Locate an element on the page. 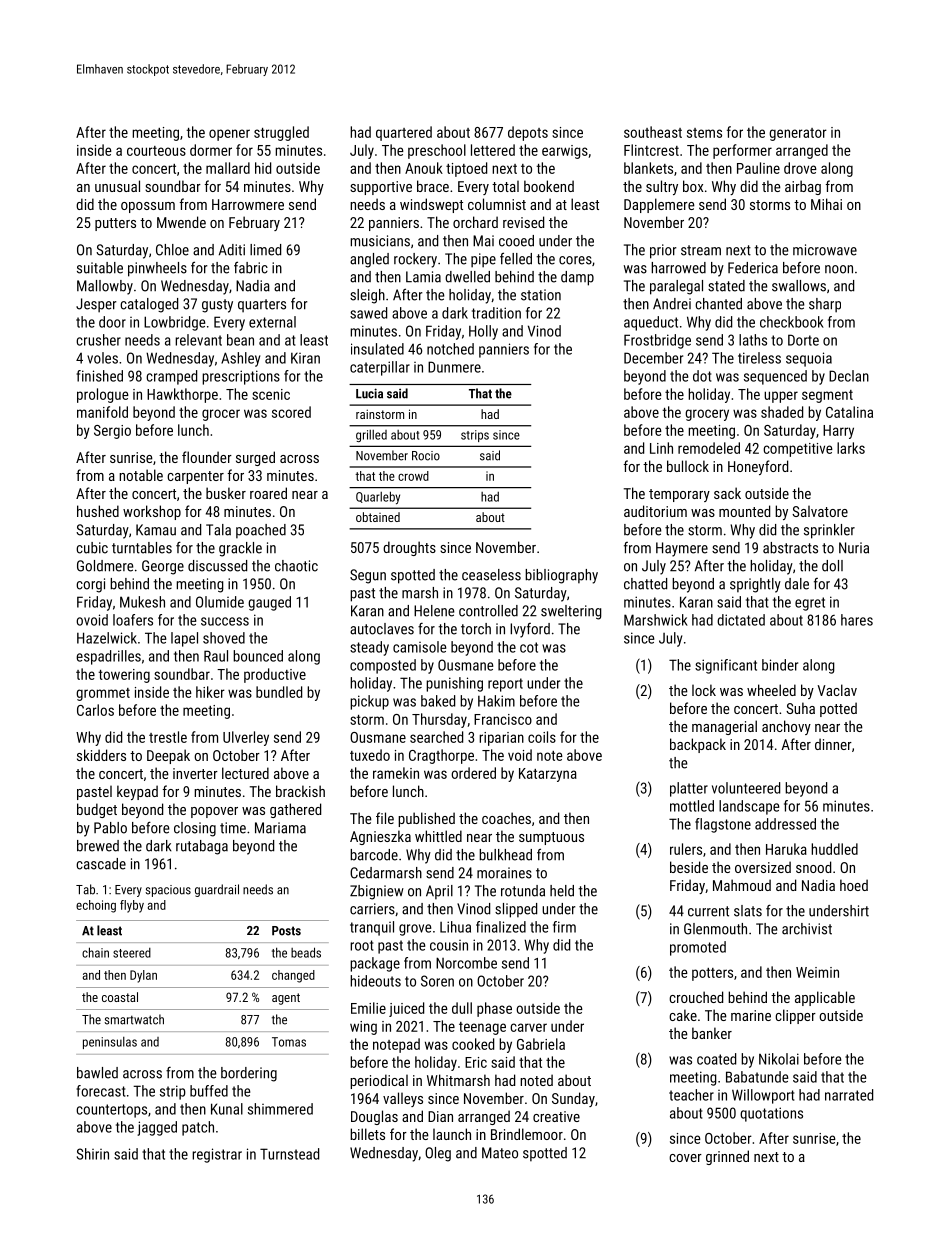 The image size is (952, 1233). prologue is located at coordinates (103, 395).
